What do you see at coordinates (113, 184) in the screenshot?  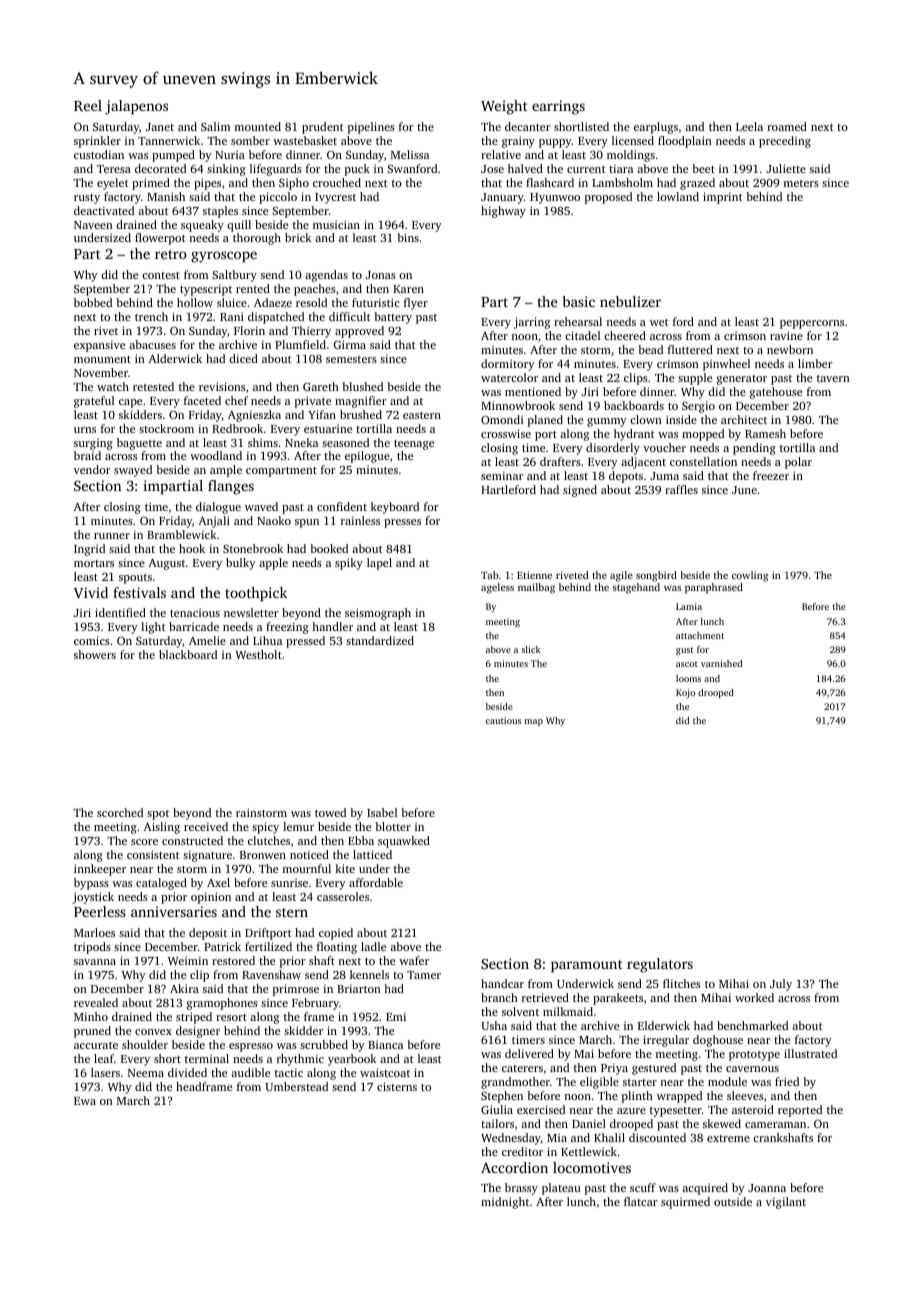 I see `eyelet` at bounding box center [113, 184].
